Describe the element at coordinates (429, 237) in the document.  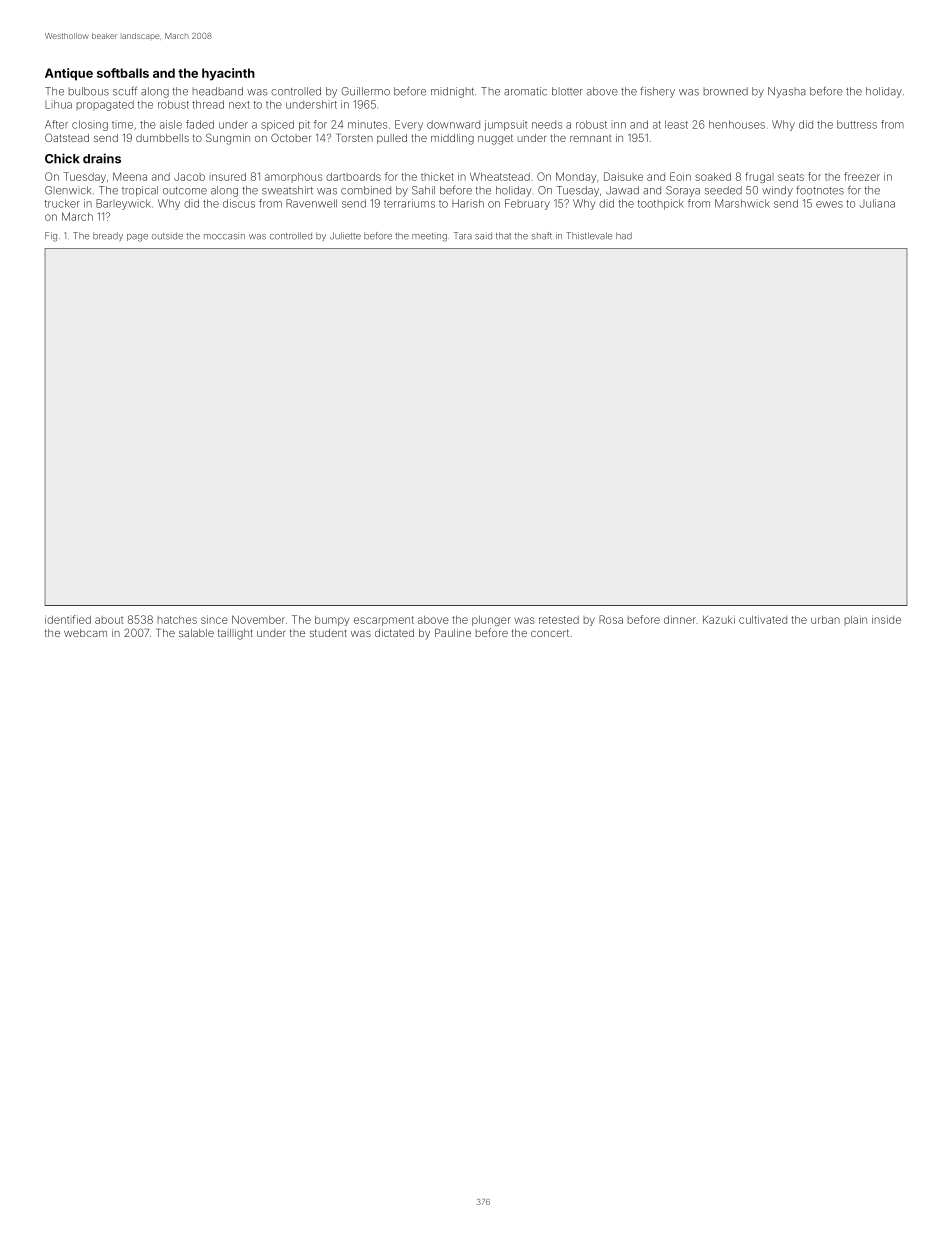
I see `meeting` at that location.
